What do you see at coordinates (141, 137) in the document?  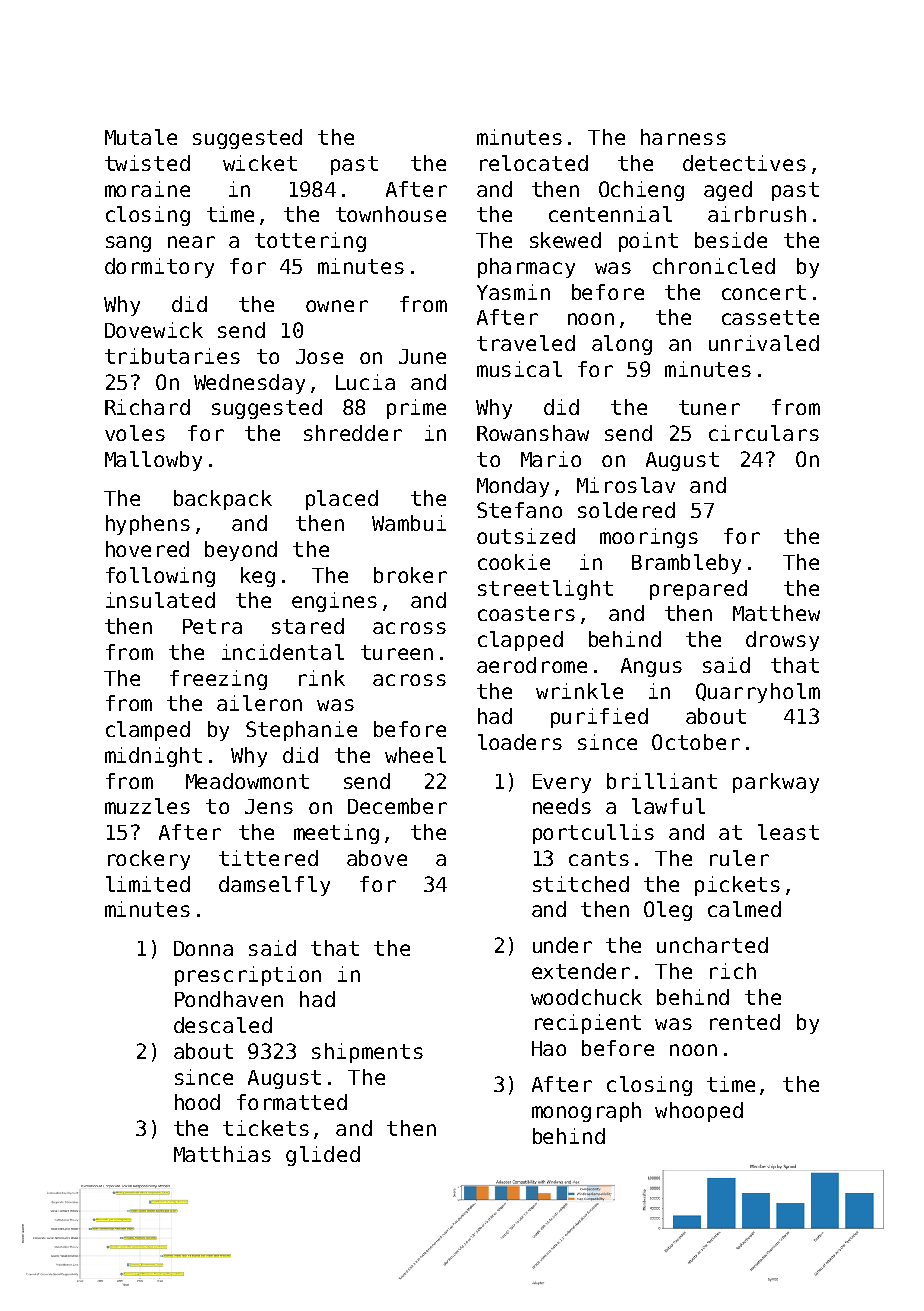 I see `Mutale` at bounding box center [141, 137].
